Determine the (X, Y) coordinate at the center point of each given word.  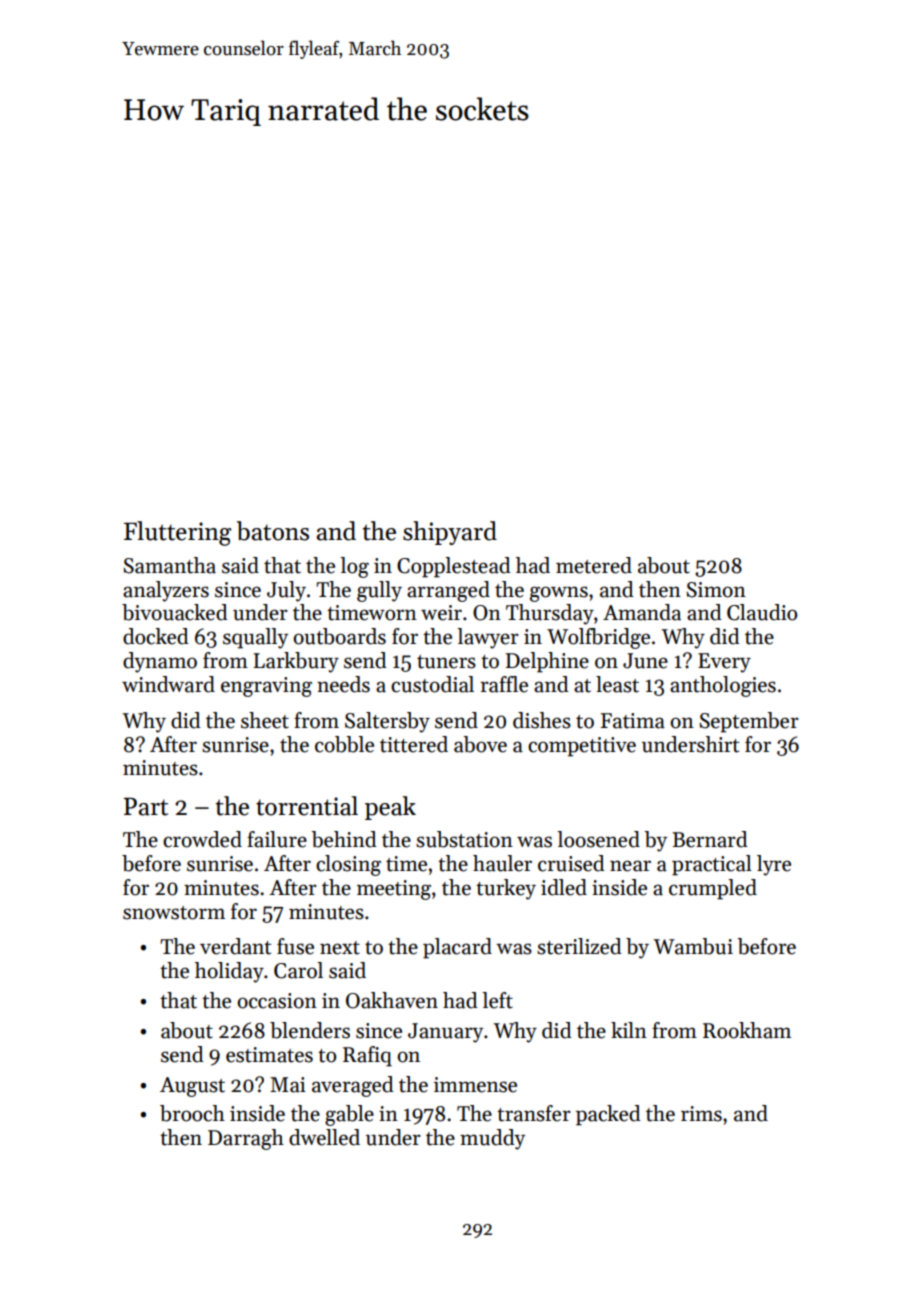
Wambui (693, 946)
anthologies (723, 686)
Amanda (642, 612)
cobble (344, 744)
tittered (414, 744)
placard (457, 948)
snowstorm (174, 913)
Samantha (169, 565)
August (192, 1087)
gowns (559, 594)
